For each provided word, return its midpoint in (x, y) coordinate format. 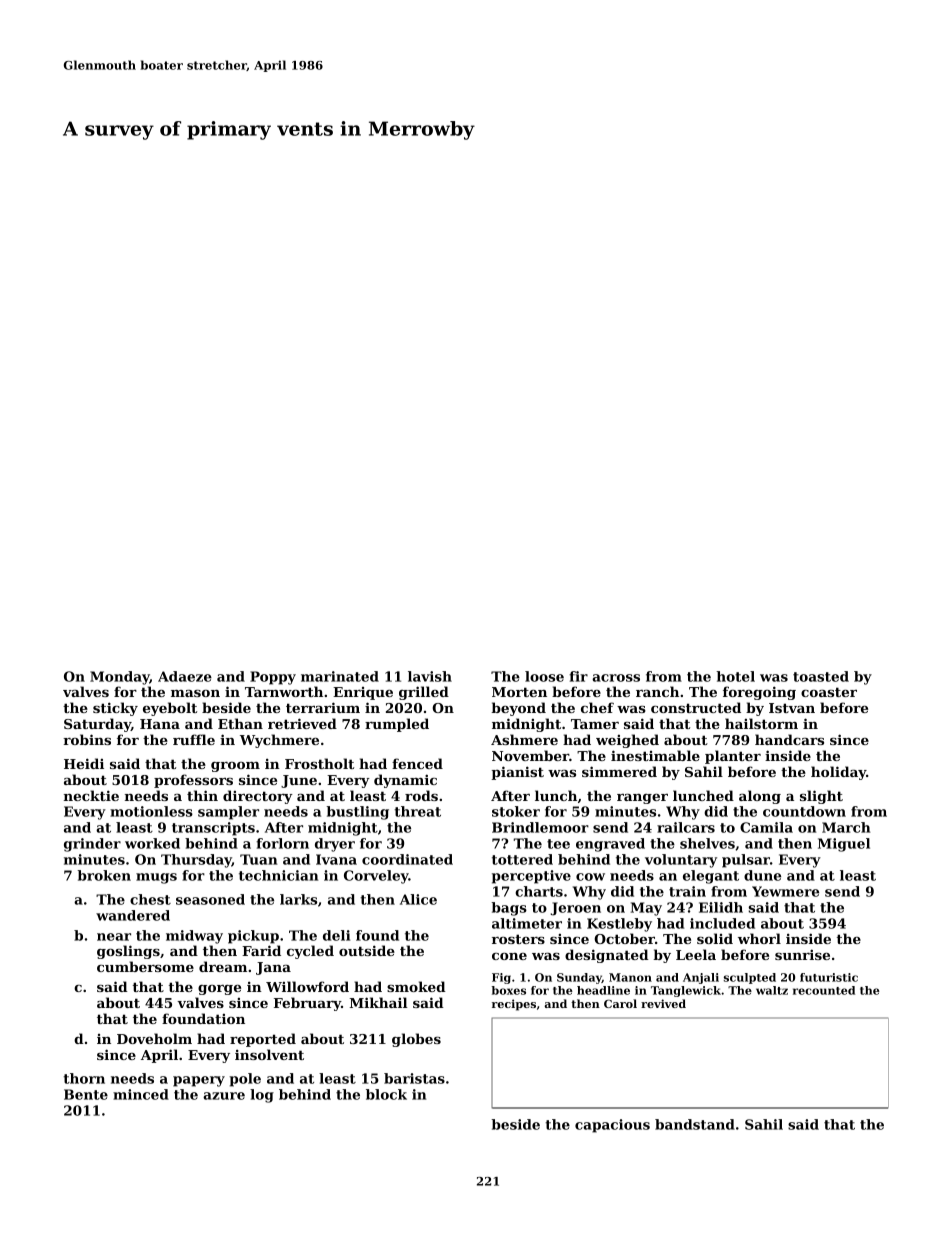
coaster (829, 692)
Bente (86, 1094)
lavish (430, 676)
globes (416, 1040)
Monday (120, 678)
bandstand (695, 1124)
